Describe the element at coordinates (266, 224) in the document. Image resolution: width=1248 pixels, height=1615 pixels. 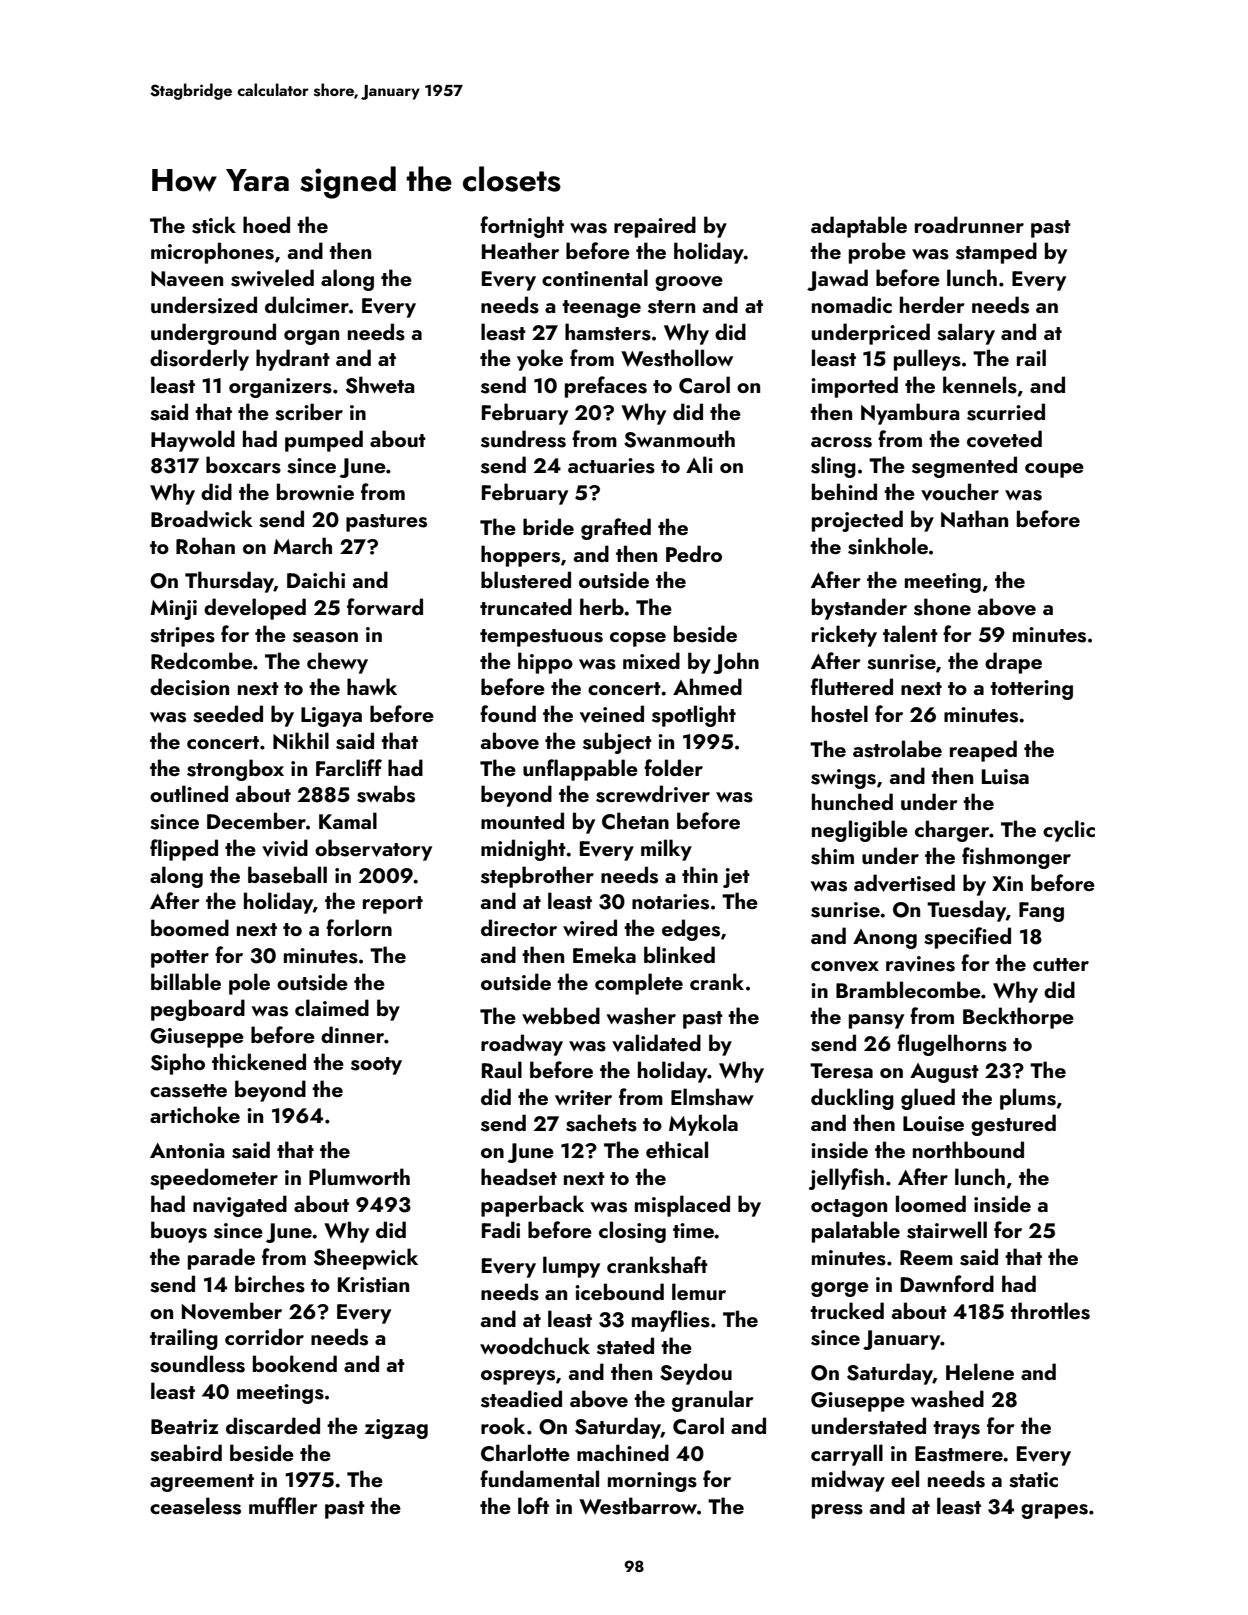
I see `hoed` at that location.
